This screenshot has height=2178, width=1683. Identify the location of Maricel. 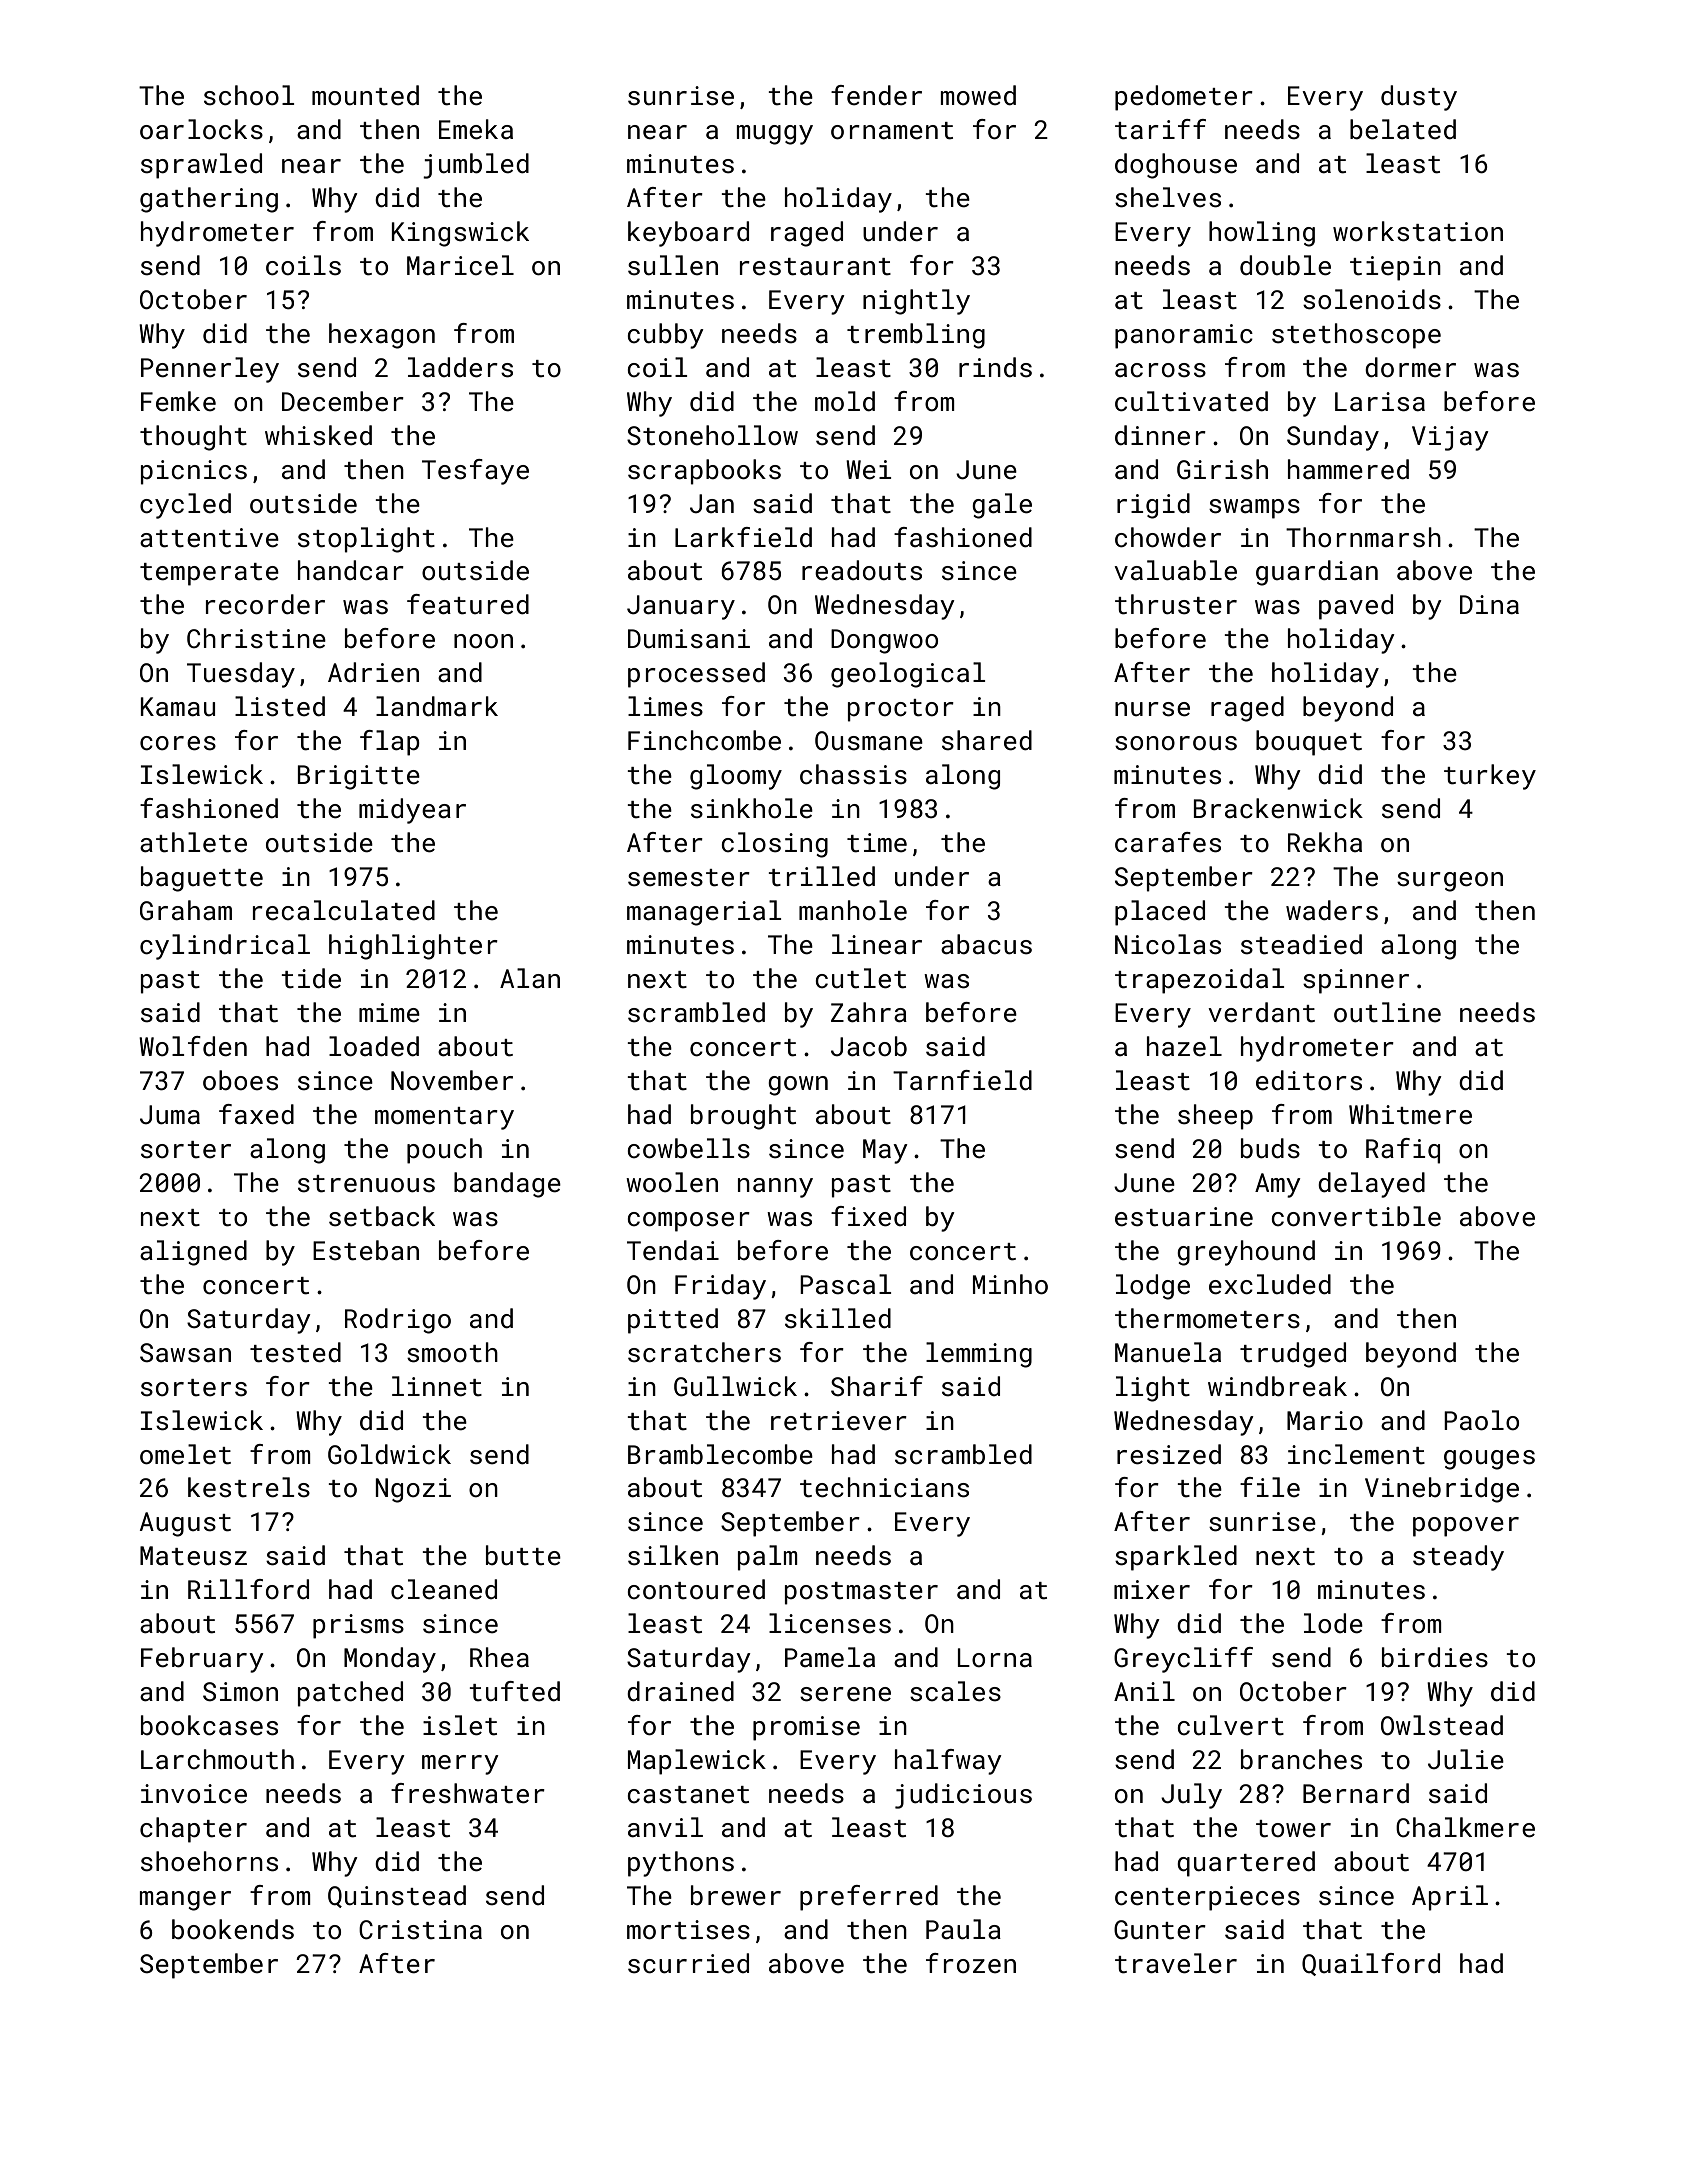
(460, 265).
